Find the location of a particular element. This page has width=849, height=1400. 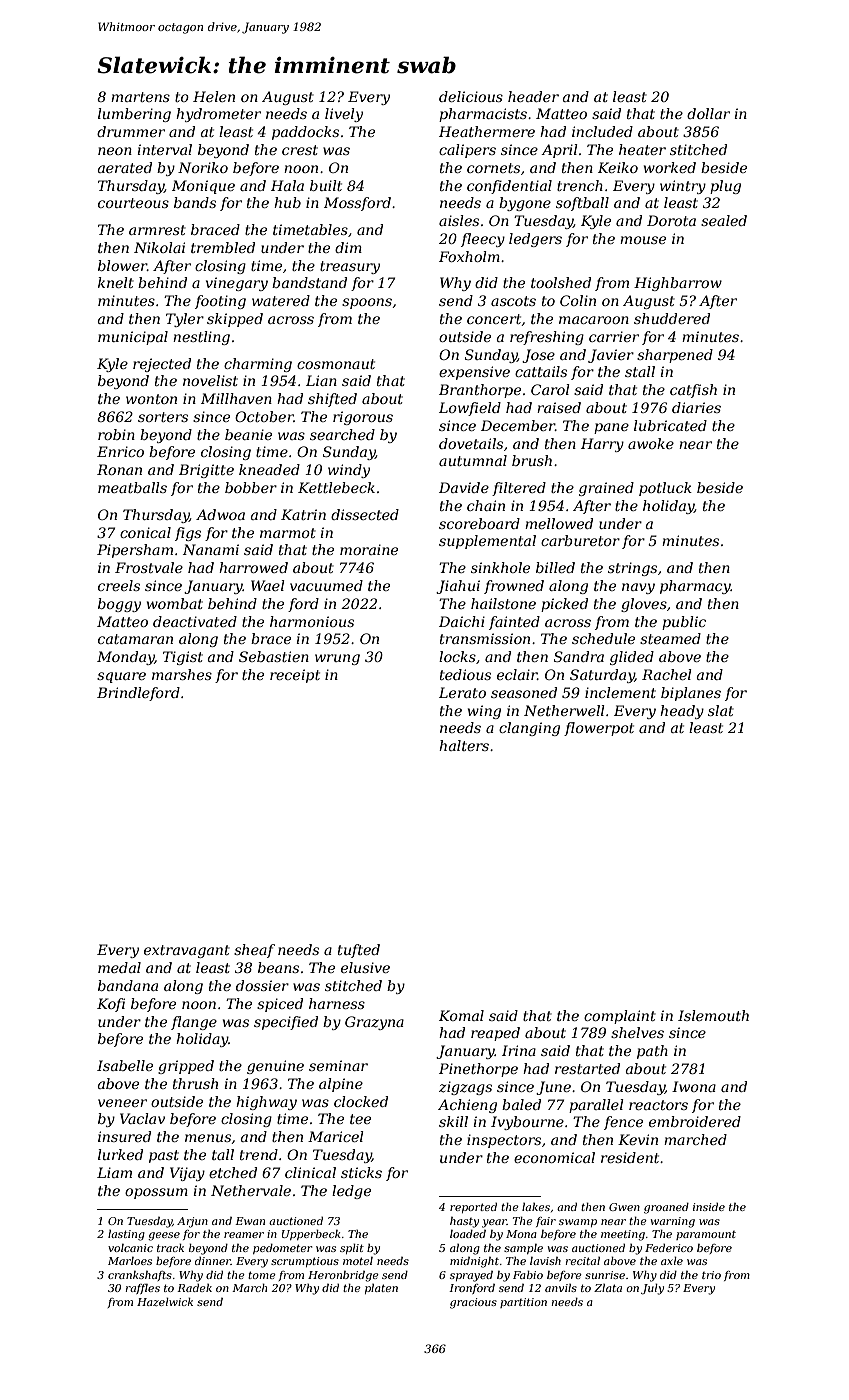

Hazelwick is located at coordinates (165, 1302).
